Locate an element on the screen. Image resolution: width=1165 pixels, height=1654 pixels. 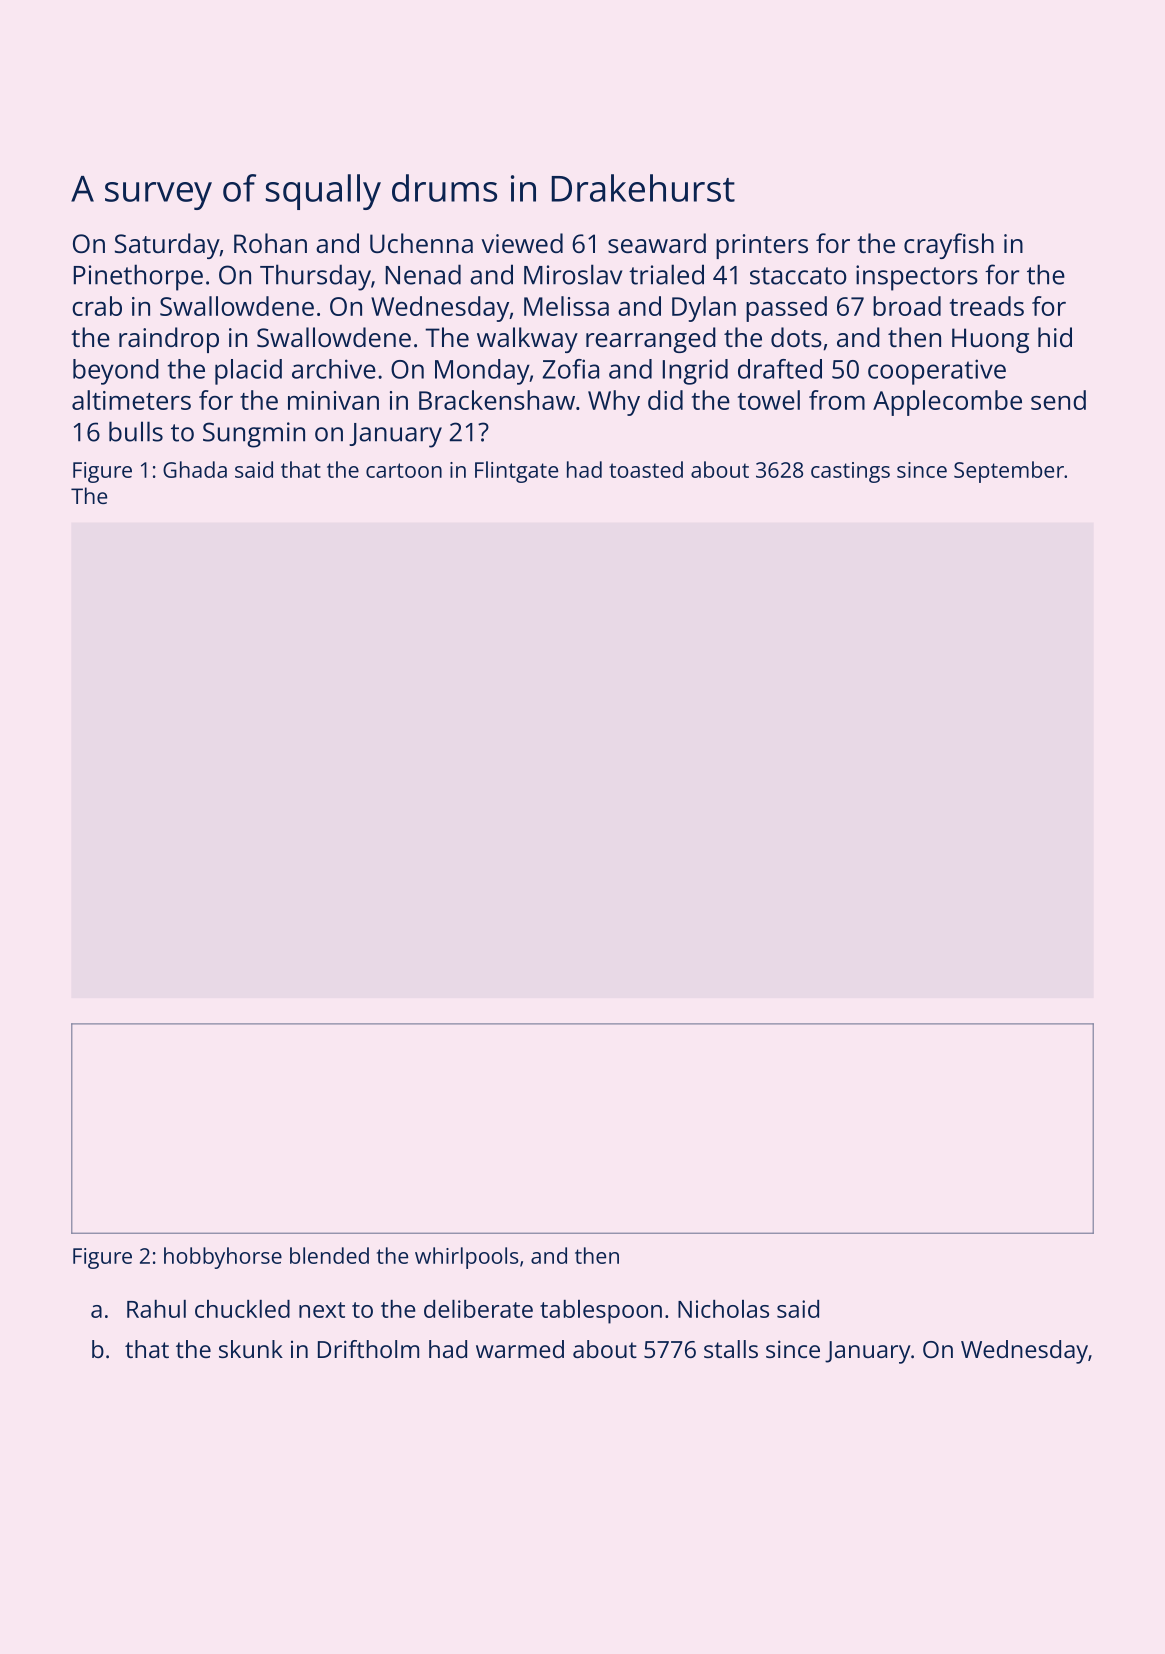
Flintgate is located at coordinates (516, 472).
